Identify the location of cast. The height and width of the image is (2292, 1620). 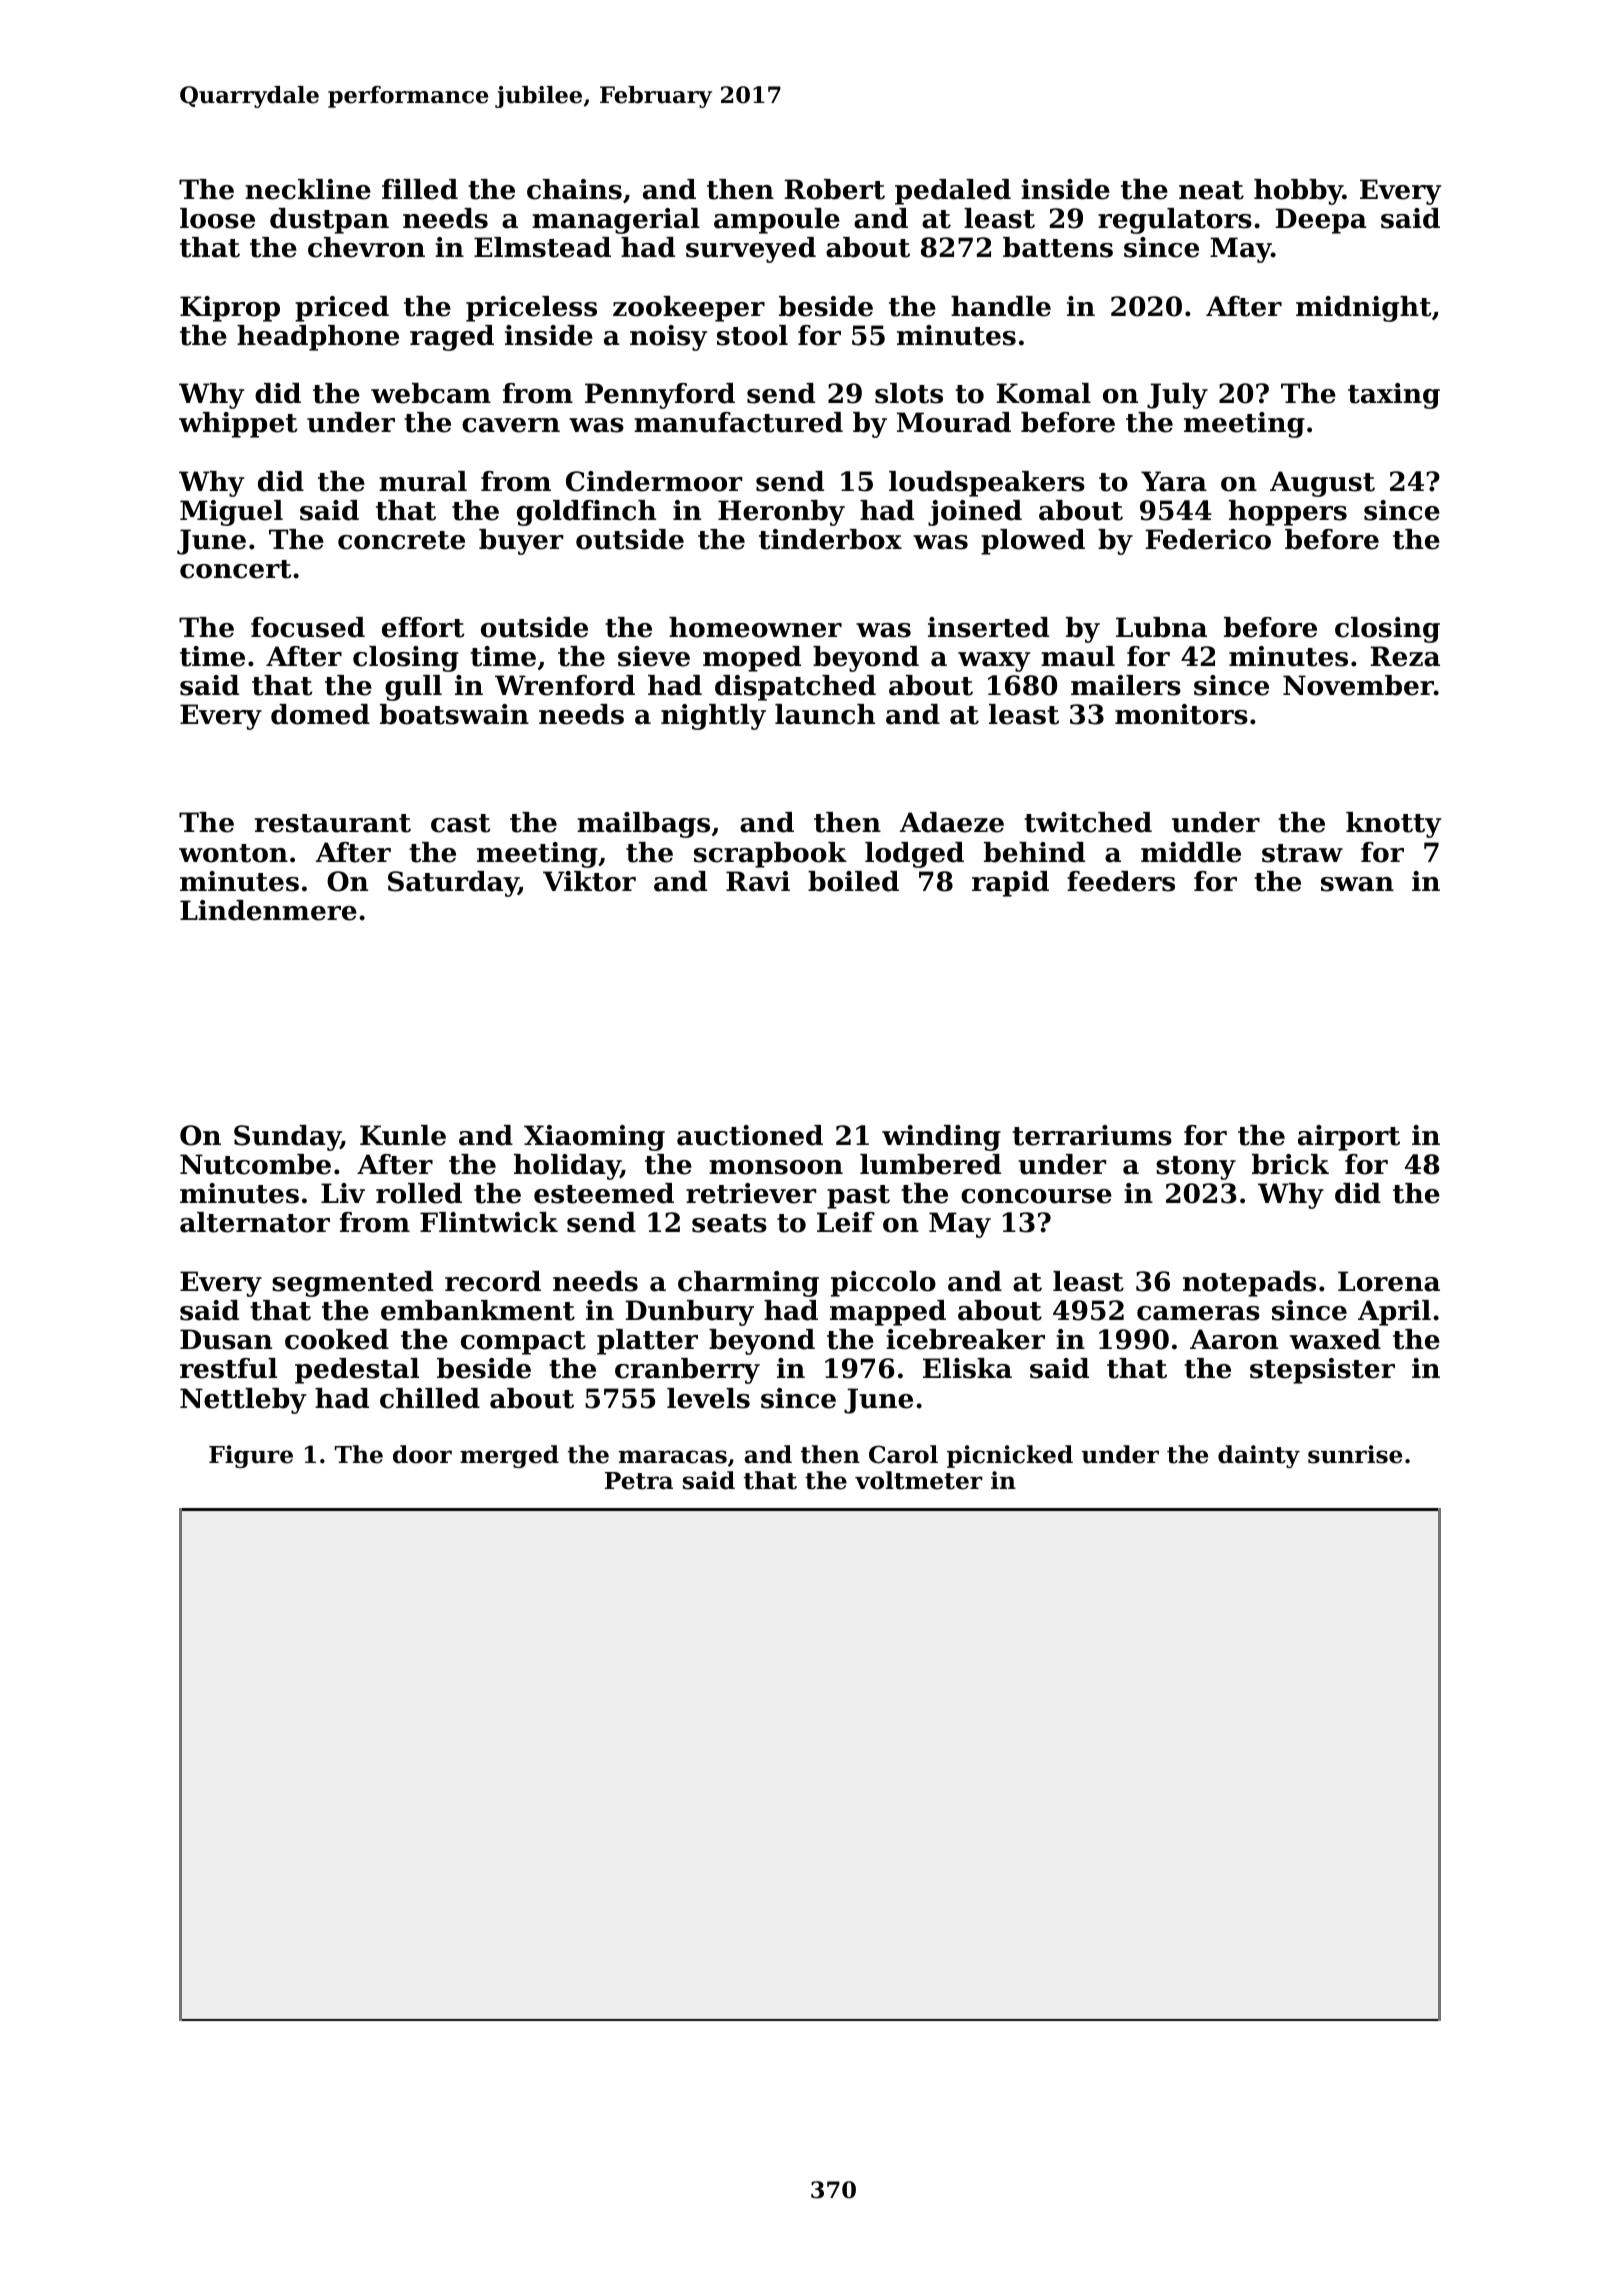
(461, 823).
